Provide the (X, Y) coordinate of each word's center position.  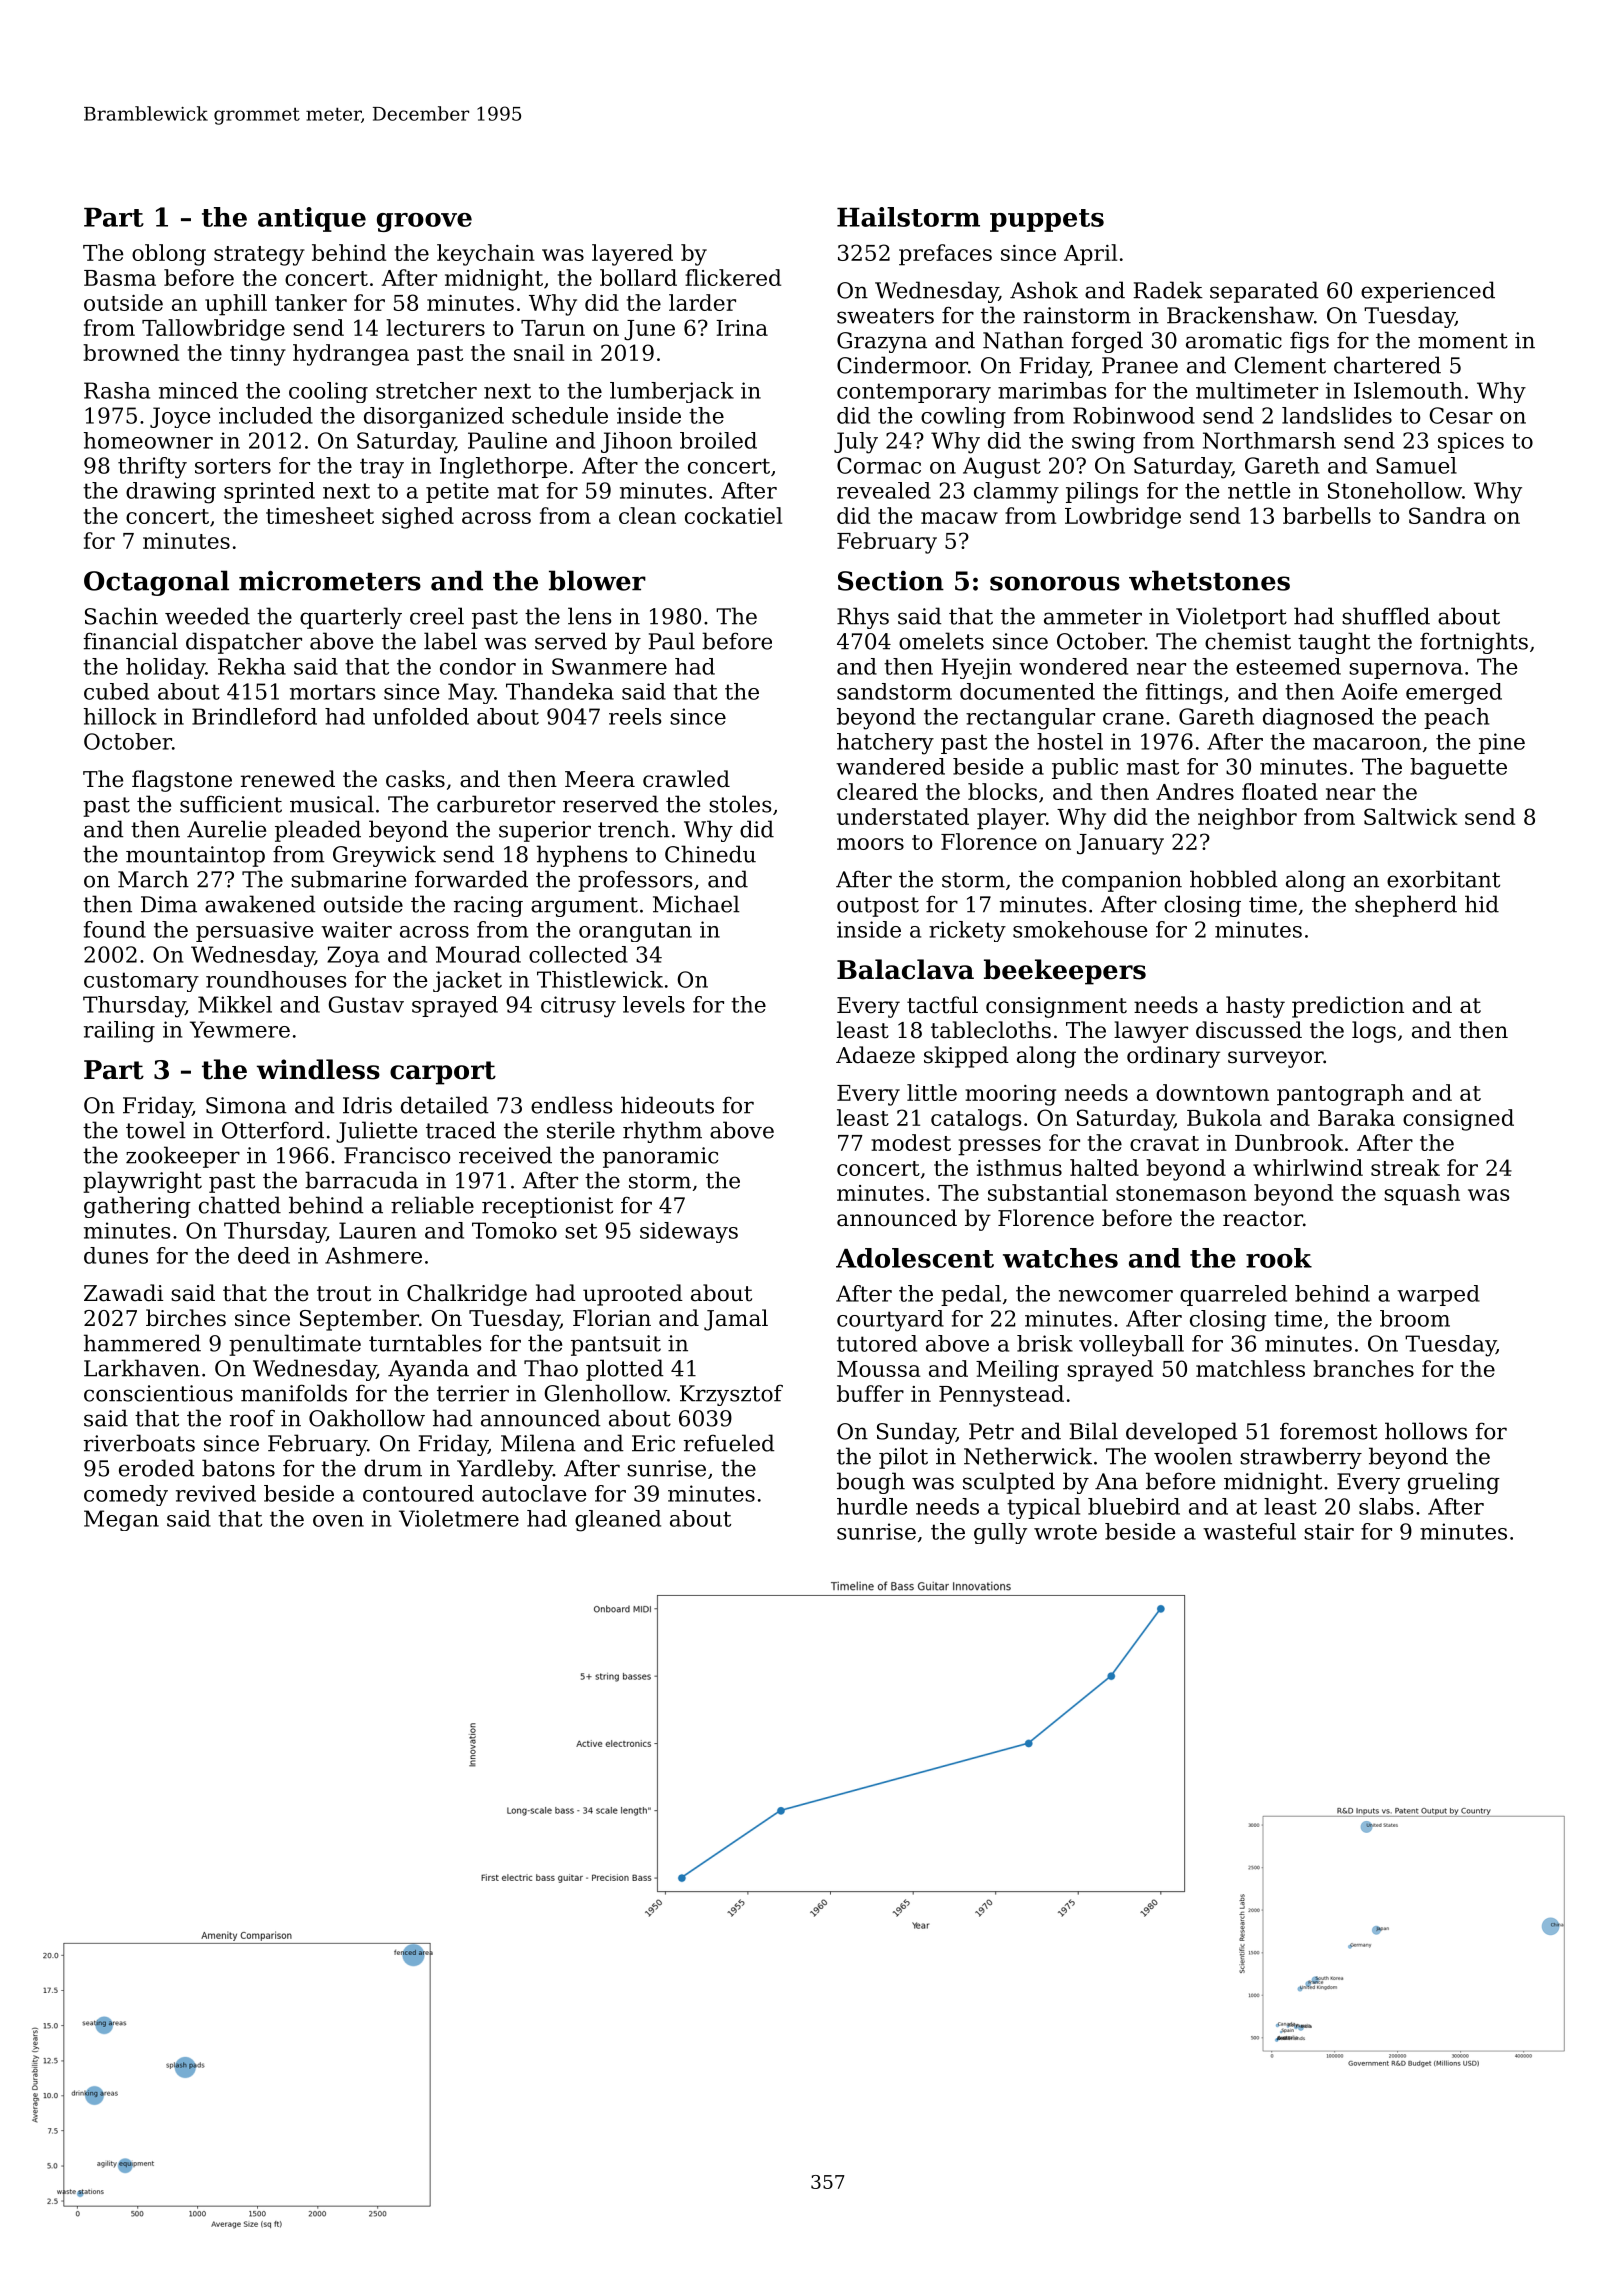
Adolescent (915, 1258)
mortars (333, 692)
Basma (120, 278)
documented (1027, 691)
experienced (1428, 292)
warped (1438, 1295)
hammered (142, 1343)
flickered (733, 277)
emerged (1454, 693)
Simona (246, 1105)
